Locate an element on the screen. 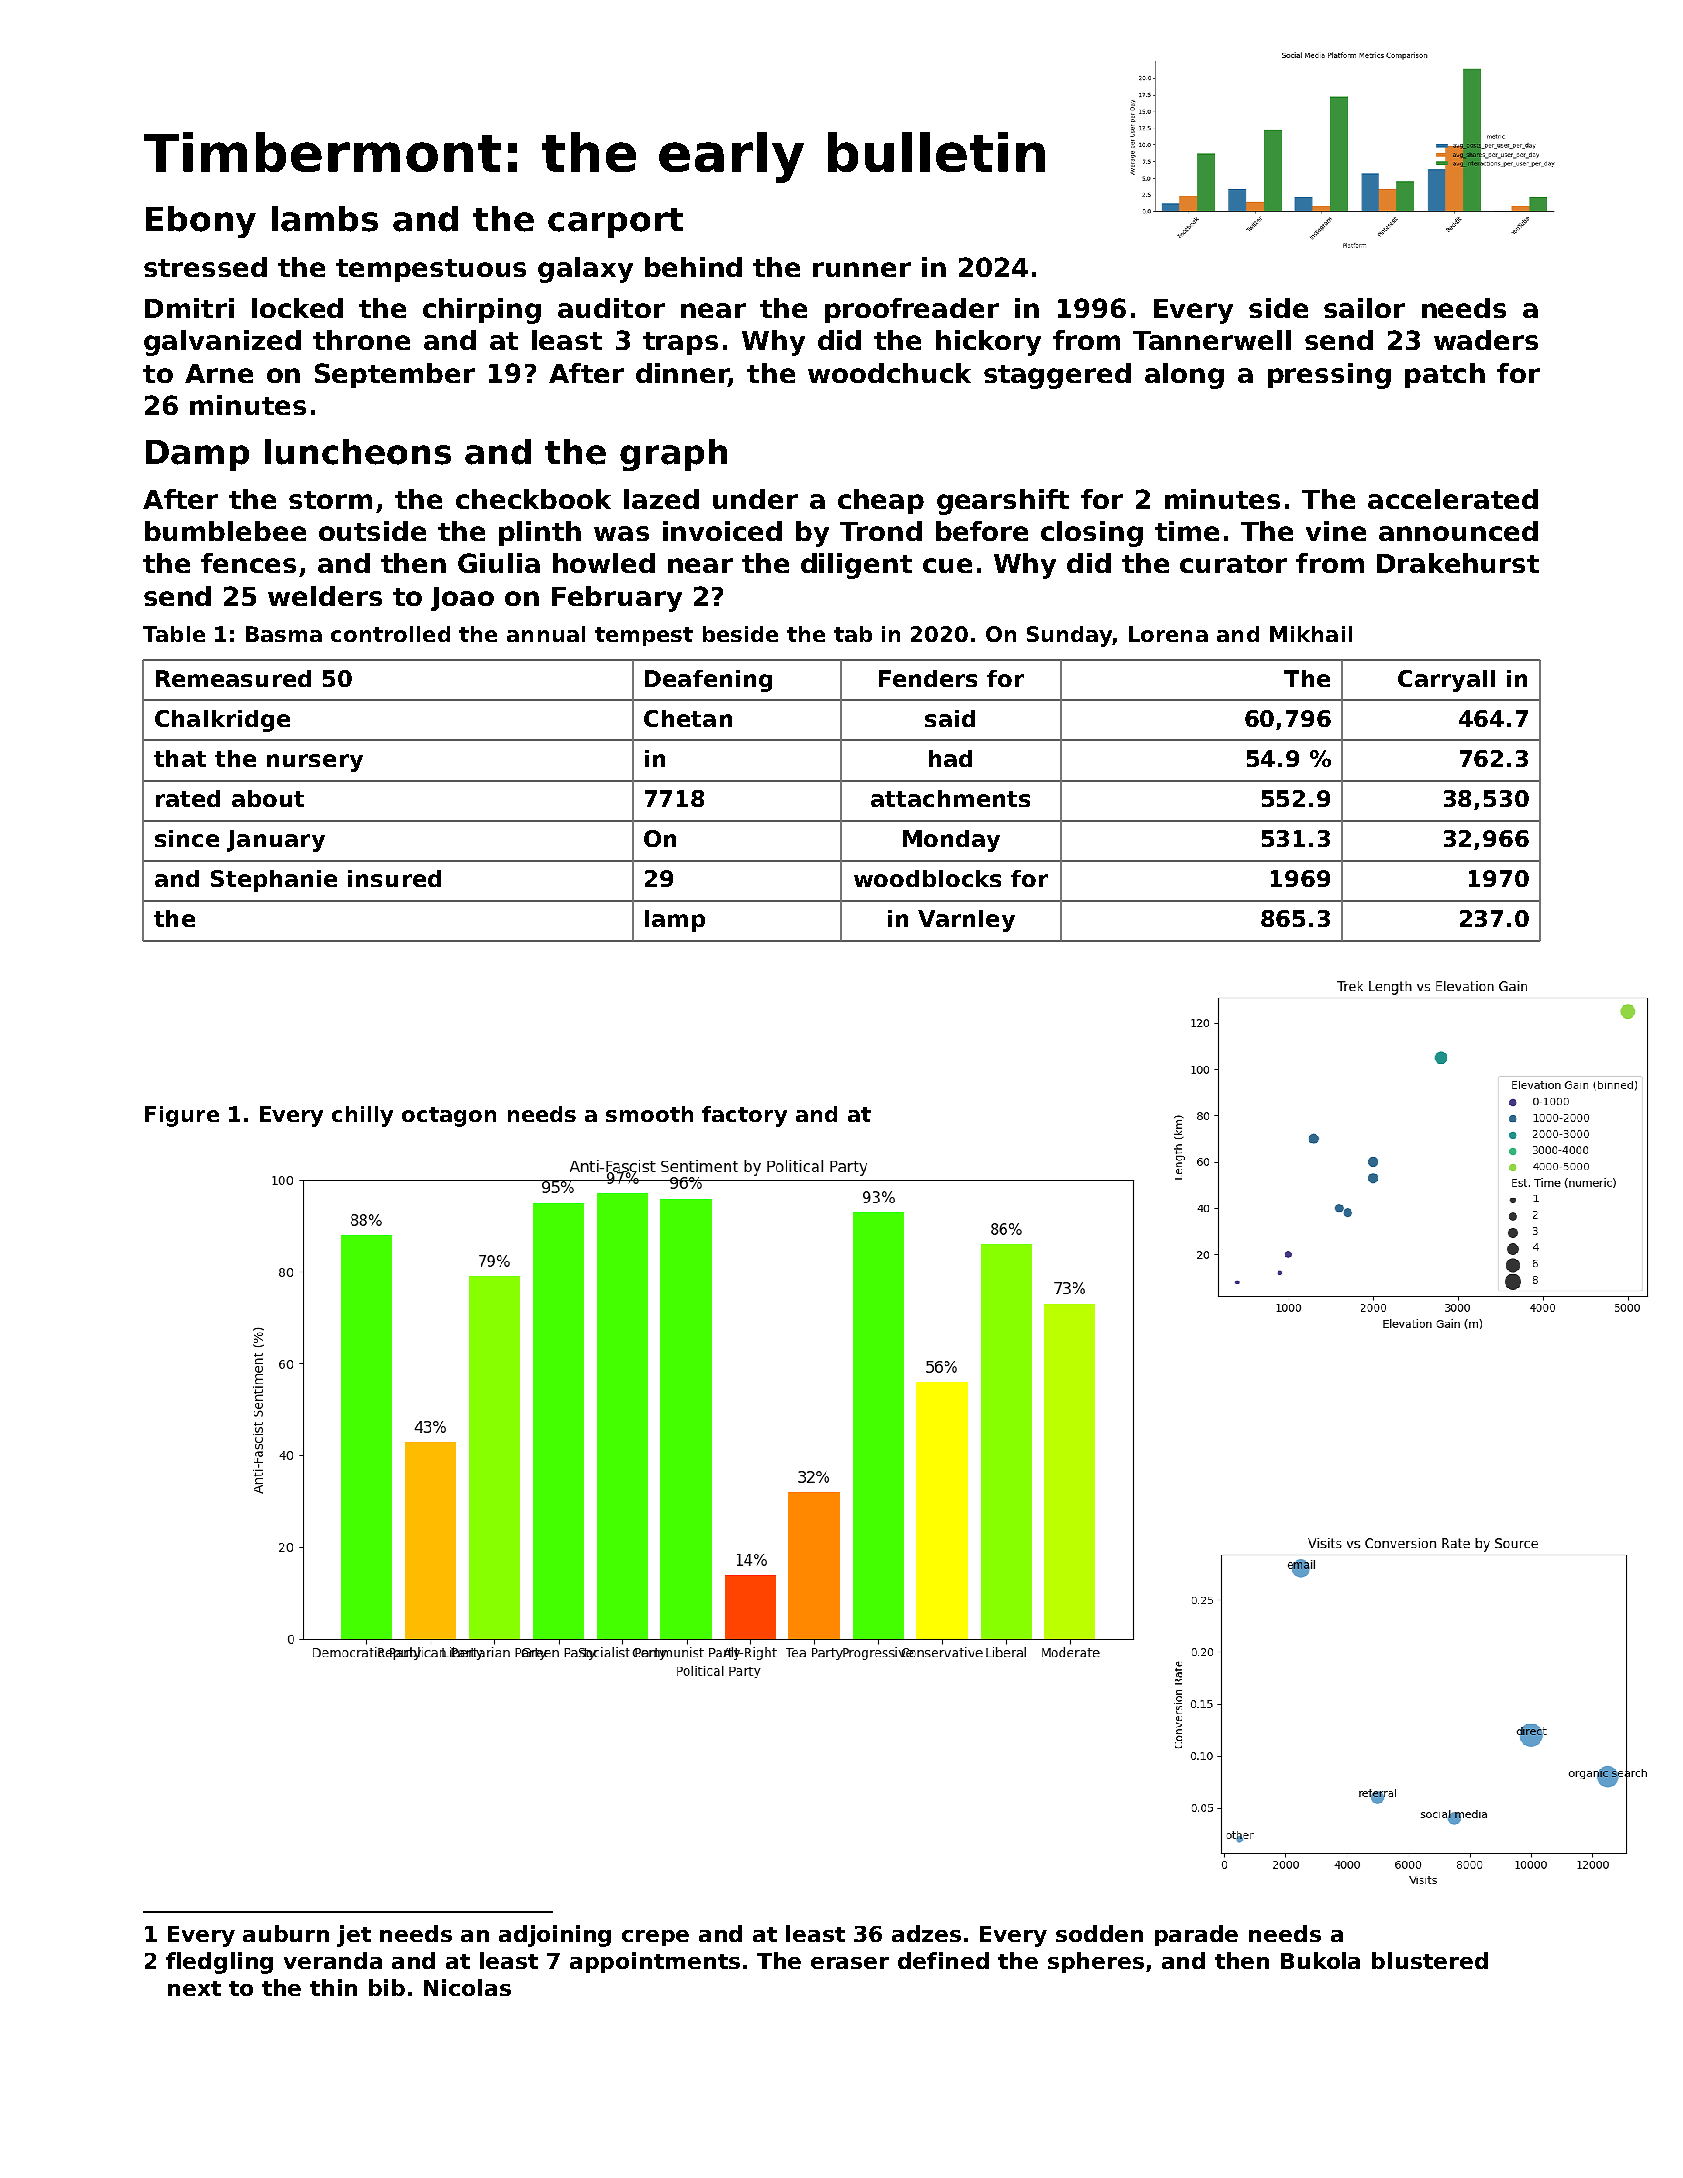 The image size is (1683, 2178). octagon is located at coordinates (449, 1117).
